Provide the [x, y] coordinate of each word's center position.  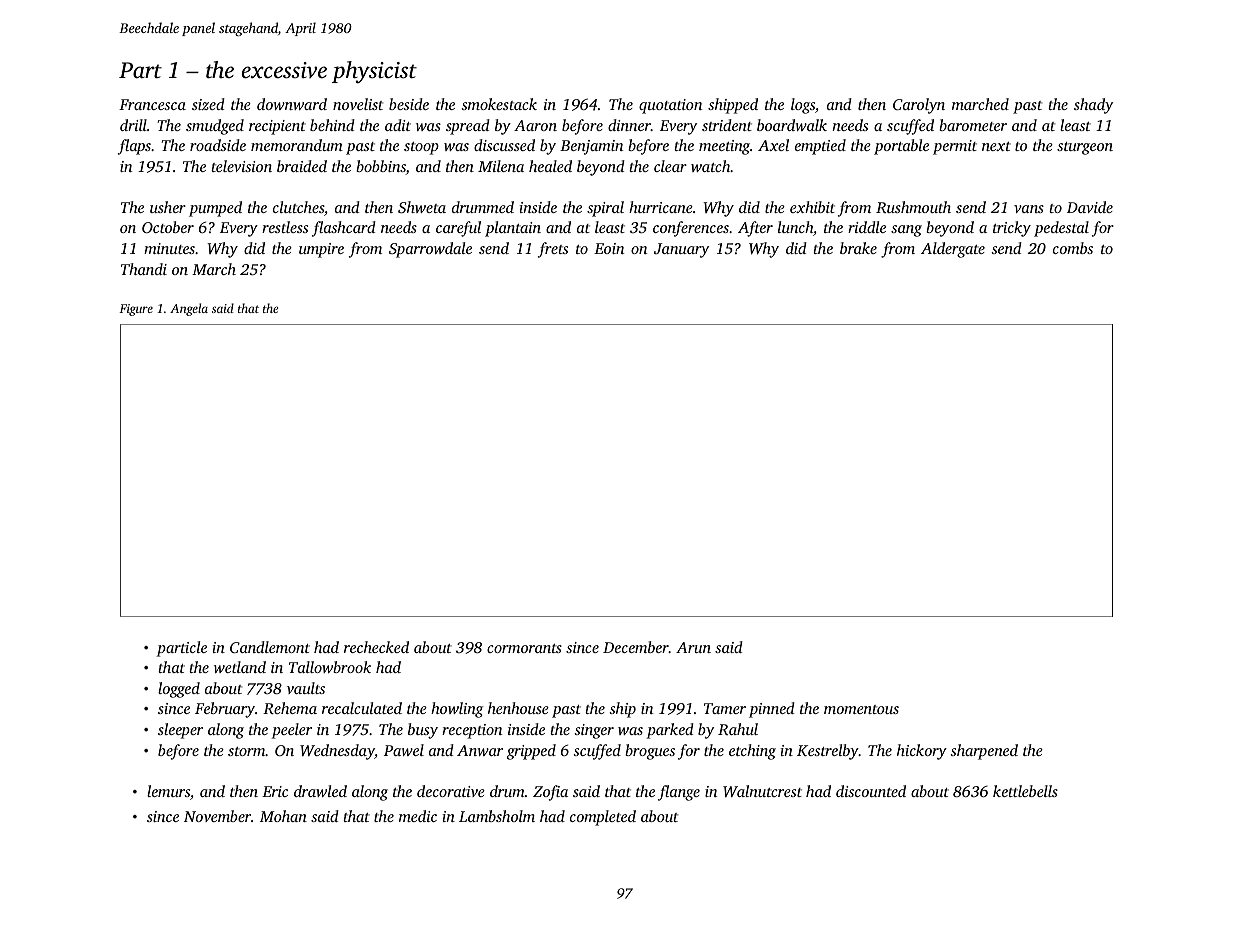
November [217, 816]
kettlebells [1025, 791]
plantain [513, 229]
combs [1073, 248]
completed [603, 818]
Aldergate [953, 250]
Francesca [152, 104]
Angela [189, 309]
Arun [693, 647]
